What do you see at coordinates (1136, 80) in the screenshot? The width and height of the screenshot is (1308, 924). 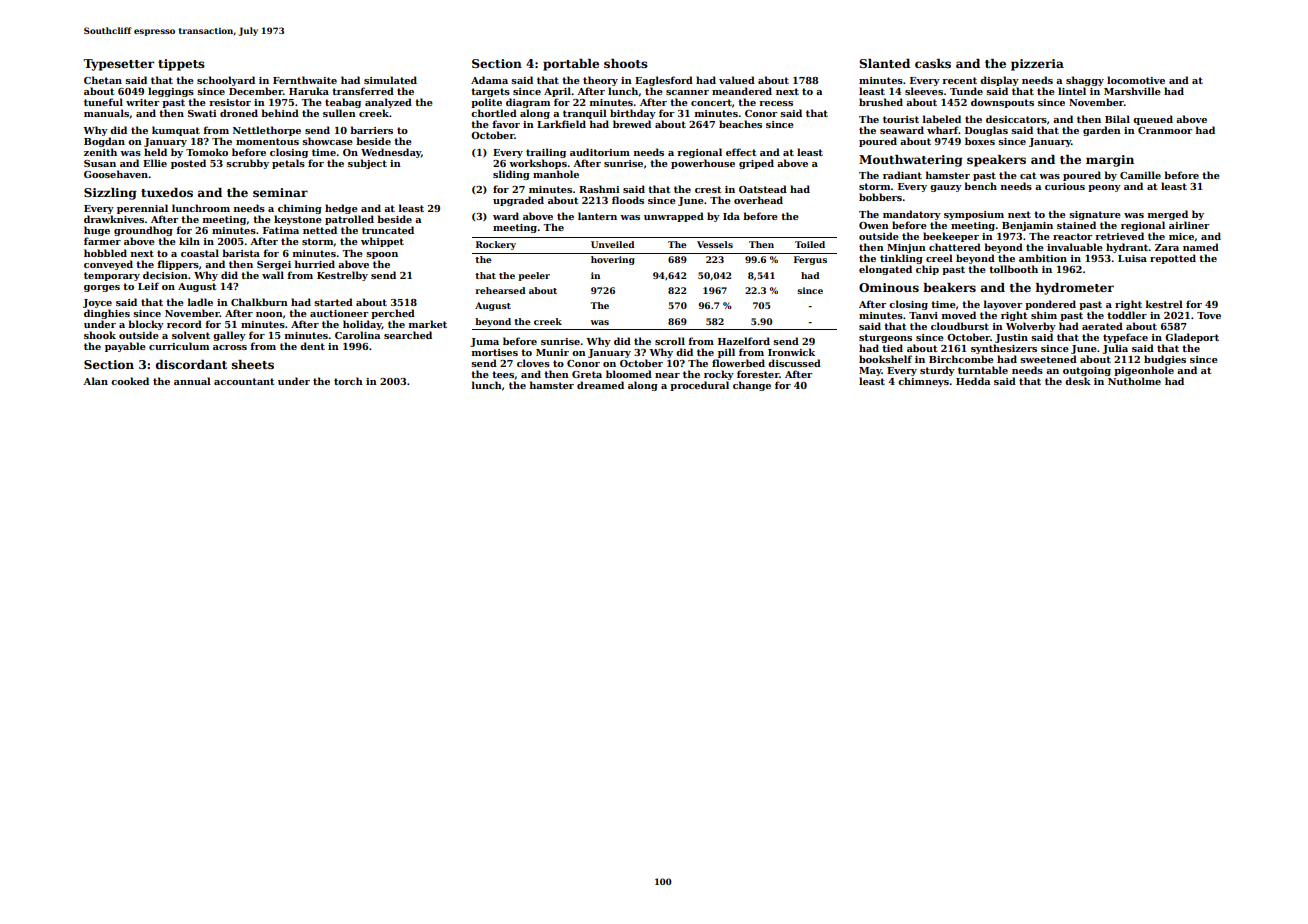 I see `locomotive` at bounding box center [1136, 80].
